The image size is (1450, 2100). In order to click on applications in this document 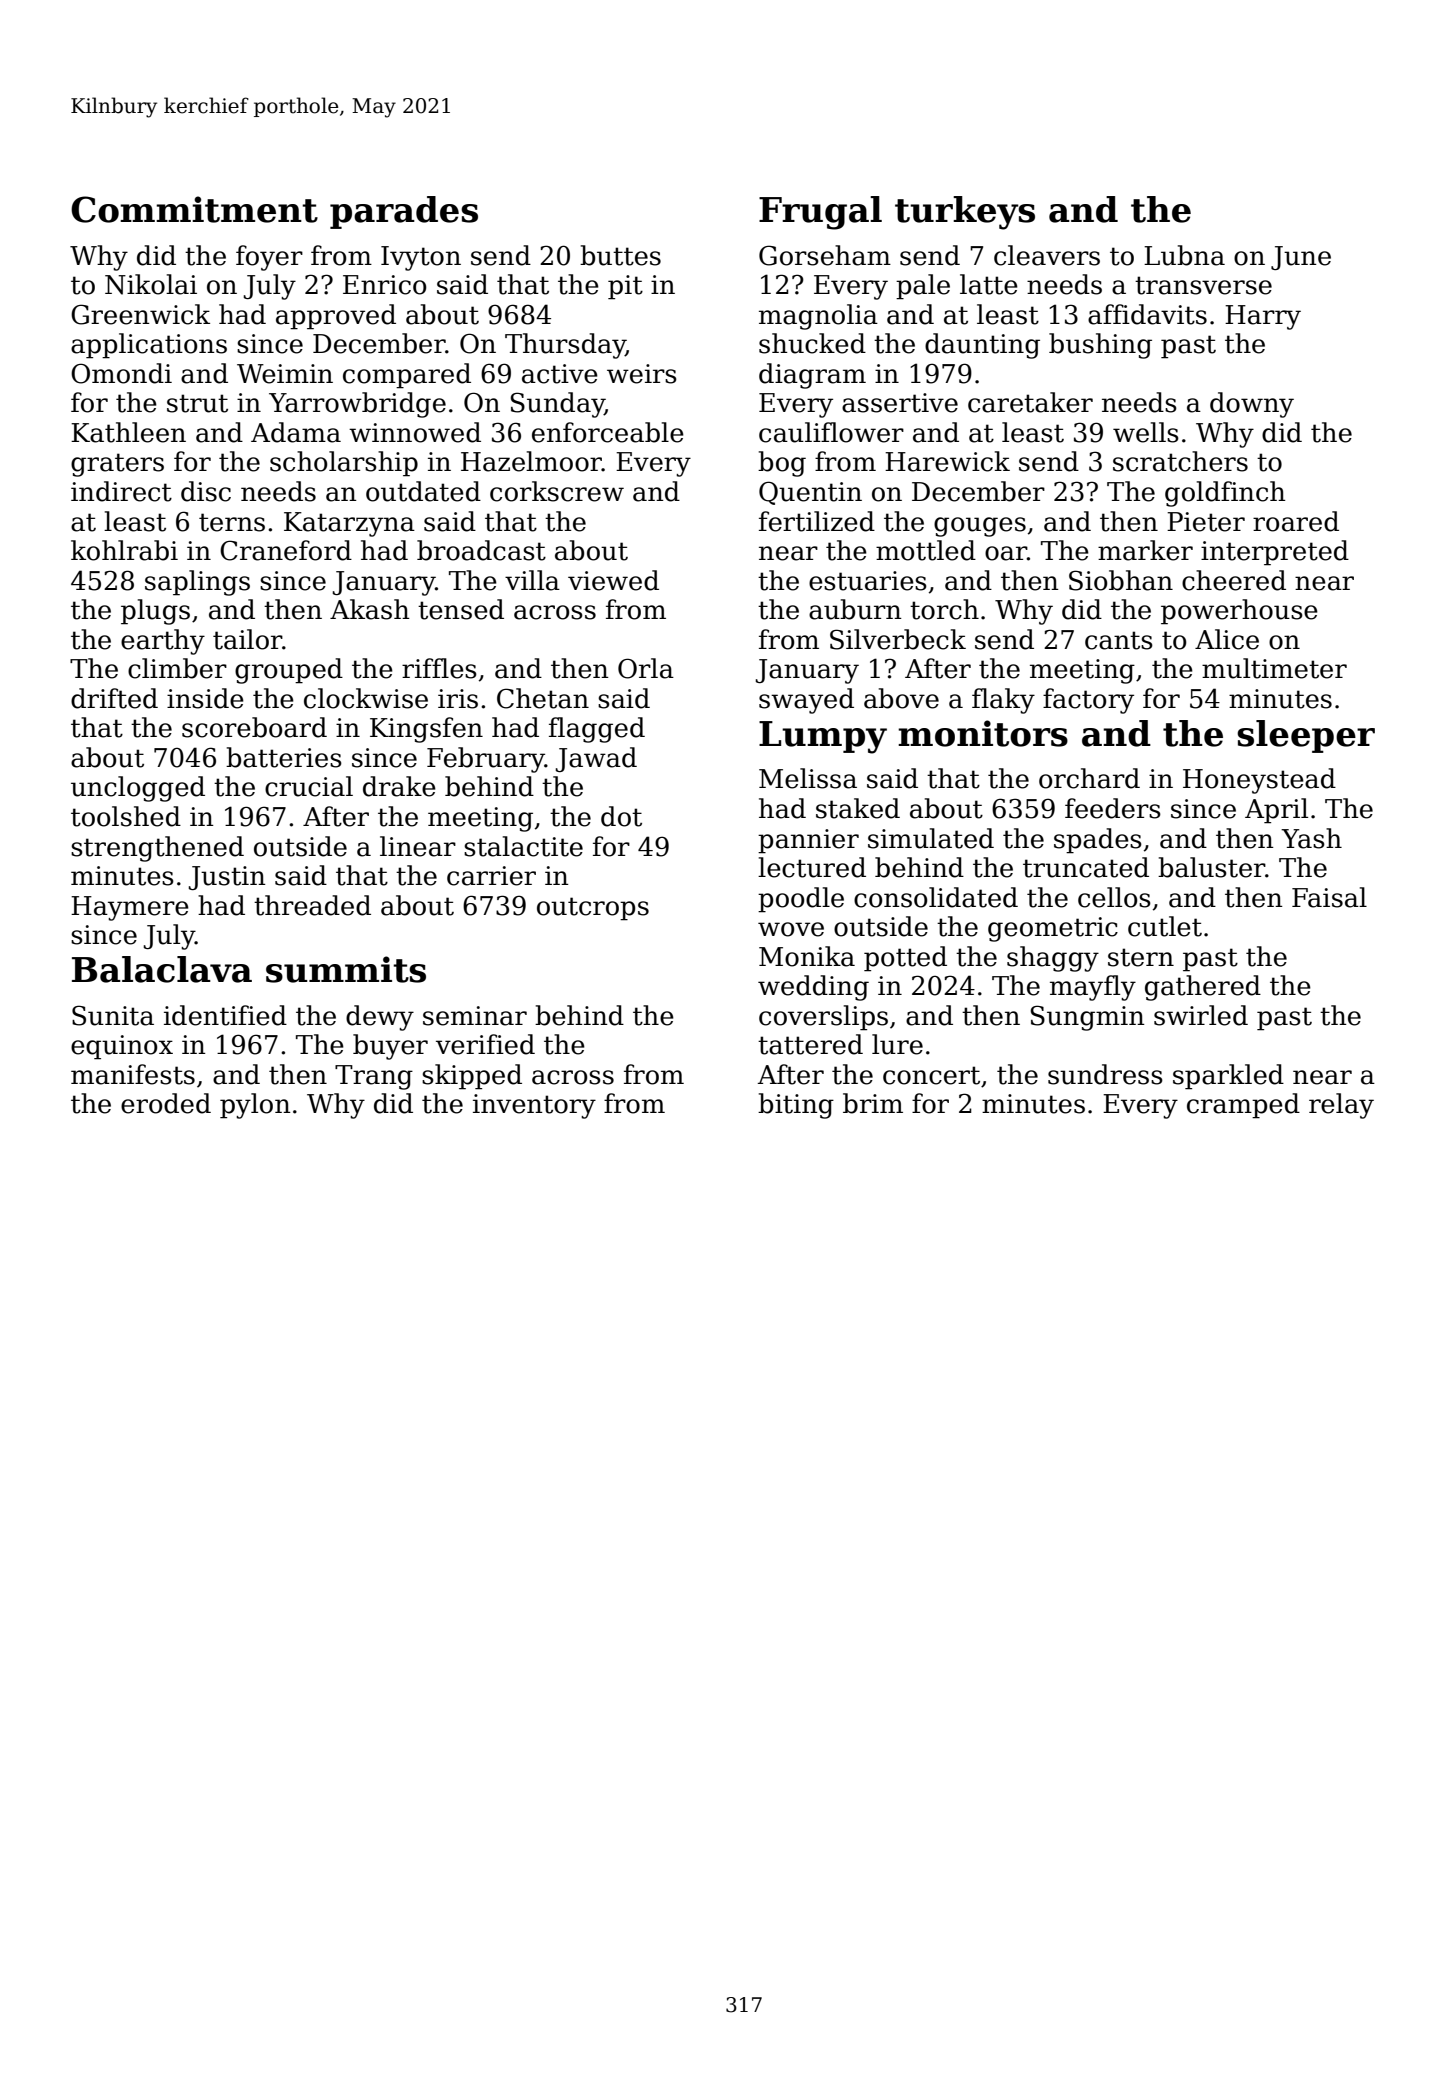, I will do `click(149, 346)`.
